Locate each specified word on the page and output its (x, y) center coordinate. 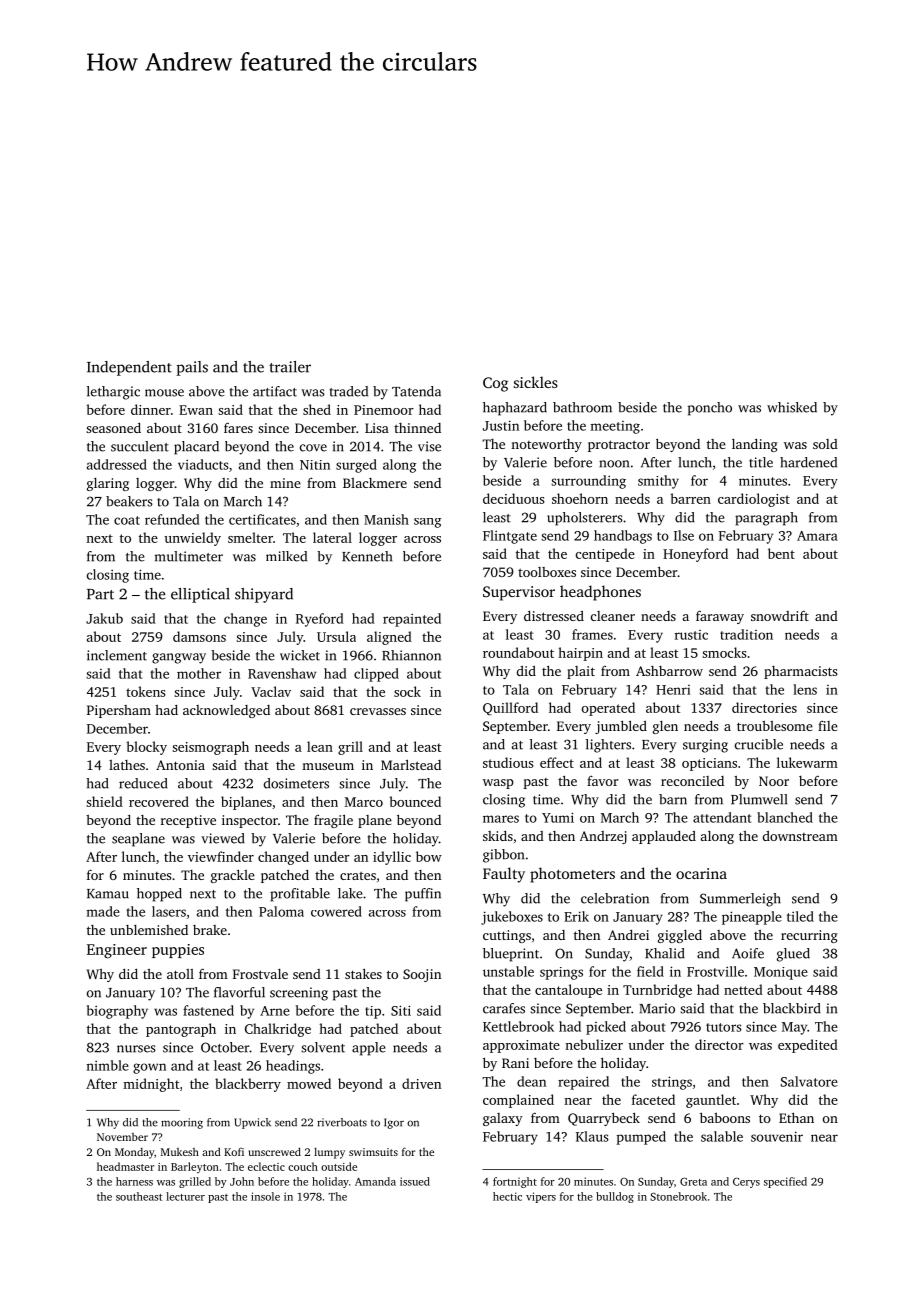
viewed (223, 838)
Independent (129, 368)
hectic (507, 1196)
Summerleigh (740, 900)
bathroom (582, 407)
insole (265, 1196)
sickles (536, 382)
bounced (415, 801)
